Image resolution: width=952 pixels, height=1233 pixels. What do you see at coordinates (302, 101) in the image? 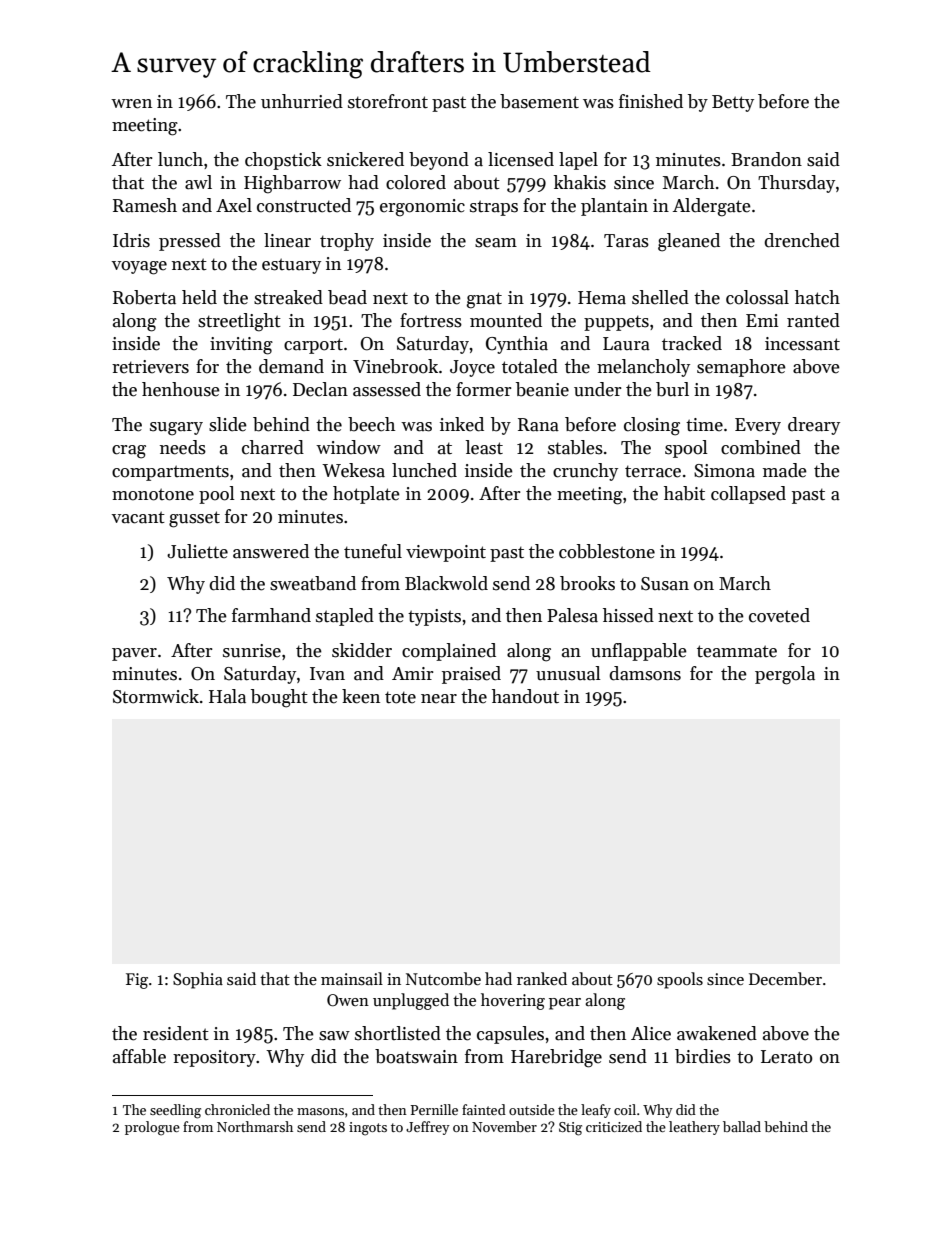
I see `unhurried` at bounding box center [302, 101].
